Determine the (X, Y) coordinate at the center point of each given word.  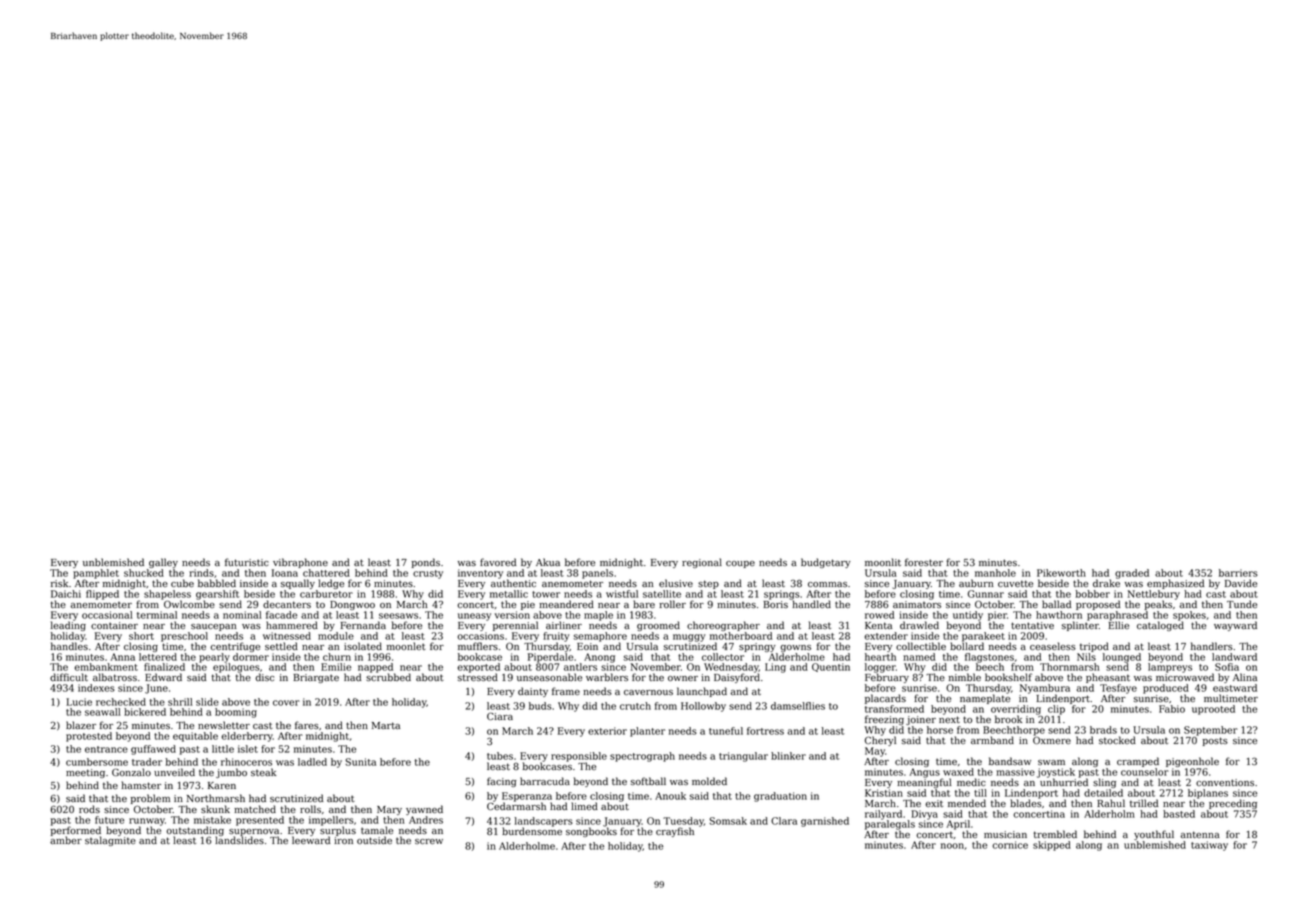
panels (597, 574)
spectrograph (642, 757)
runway (147, 822)
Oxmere (1052, 740)
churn (337, 657)
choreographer (723, 626)
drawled (919, 625)
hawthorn (1059, 615)
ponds (426, 563)
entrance (106, 749)
